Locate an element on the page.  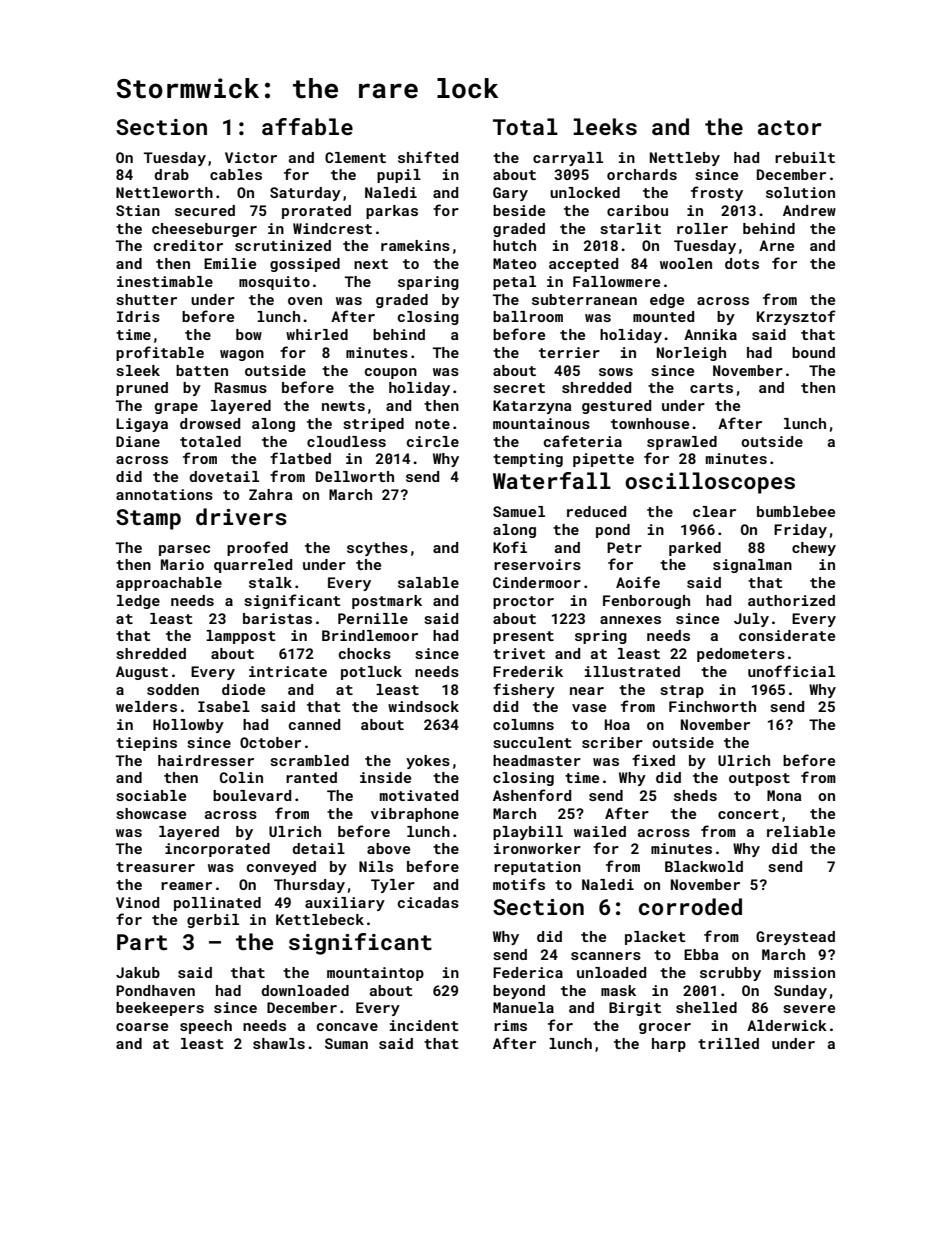
Diane is located at coordinates (138, 441).
